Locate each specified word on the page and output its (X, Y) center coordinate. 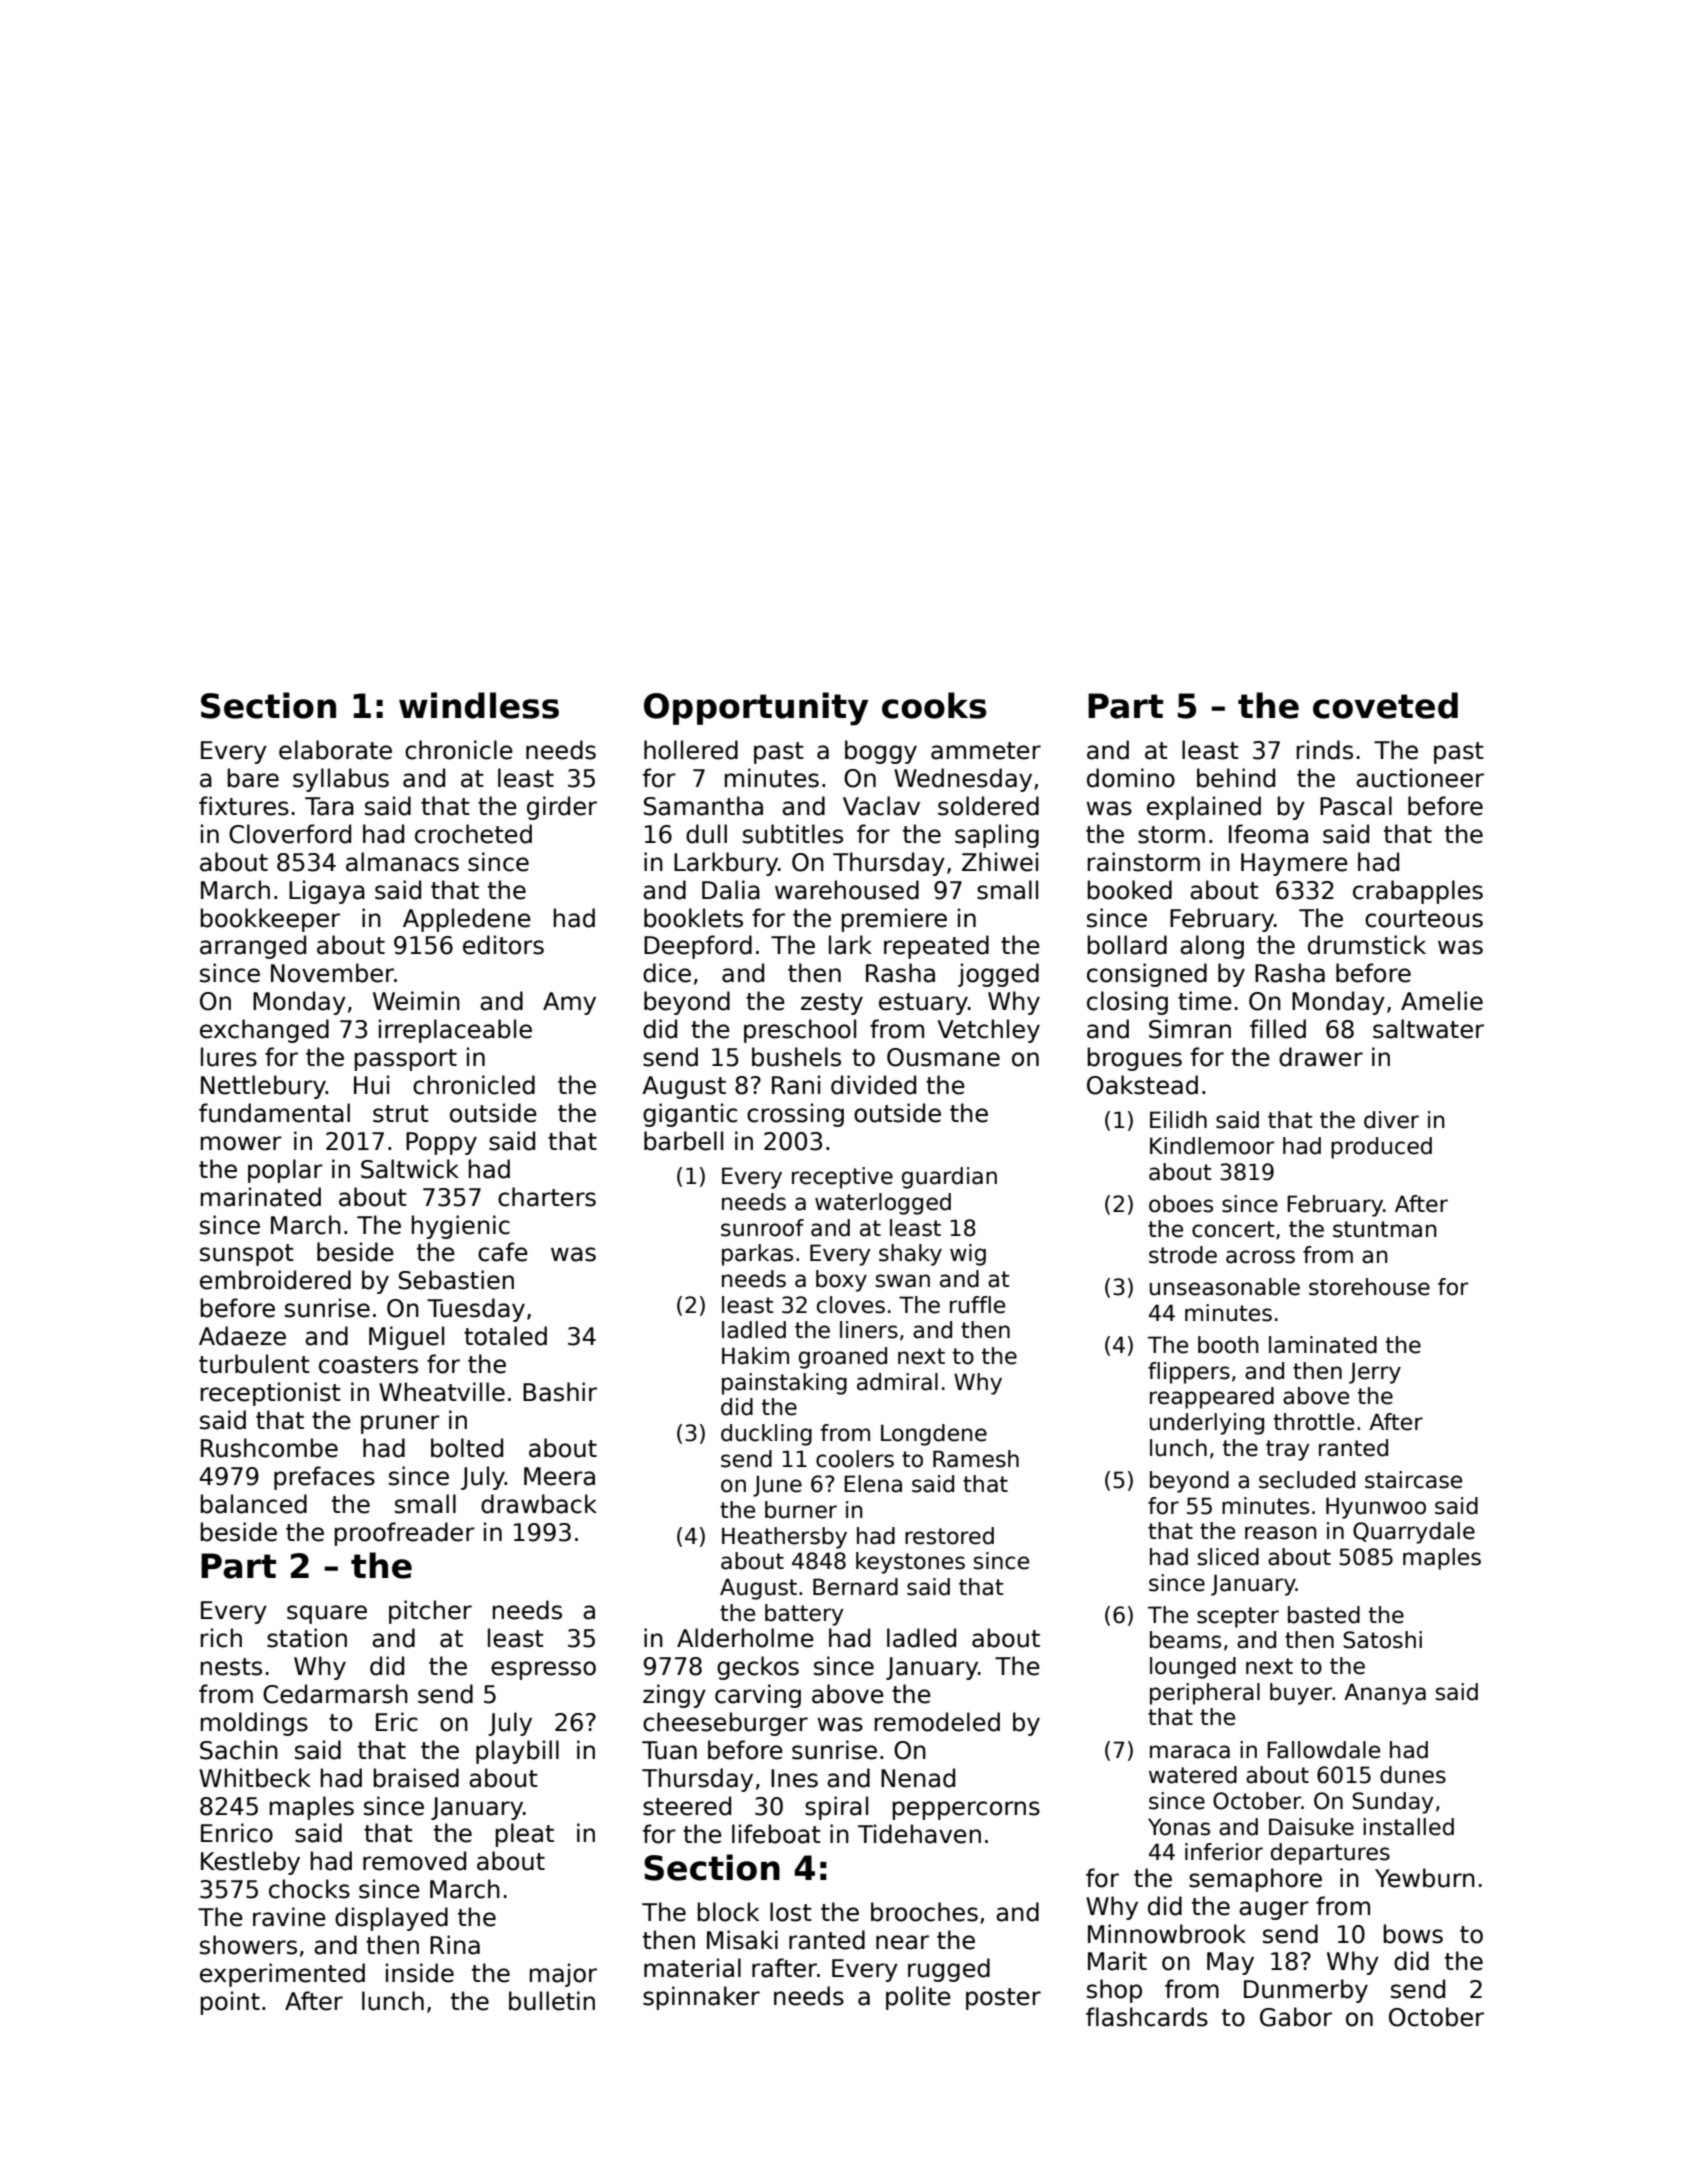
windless (479, 705)
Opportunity (756, 709)
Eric (397, 1722)
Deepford (698, 947)
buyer (1301, 1694)
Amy (569, 1003)
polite (918, 1998)
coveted (1385, 705)
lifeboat (776, 1834)
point (230, 2003)
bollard (1127, 945)
